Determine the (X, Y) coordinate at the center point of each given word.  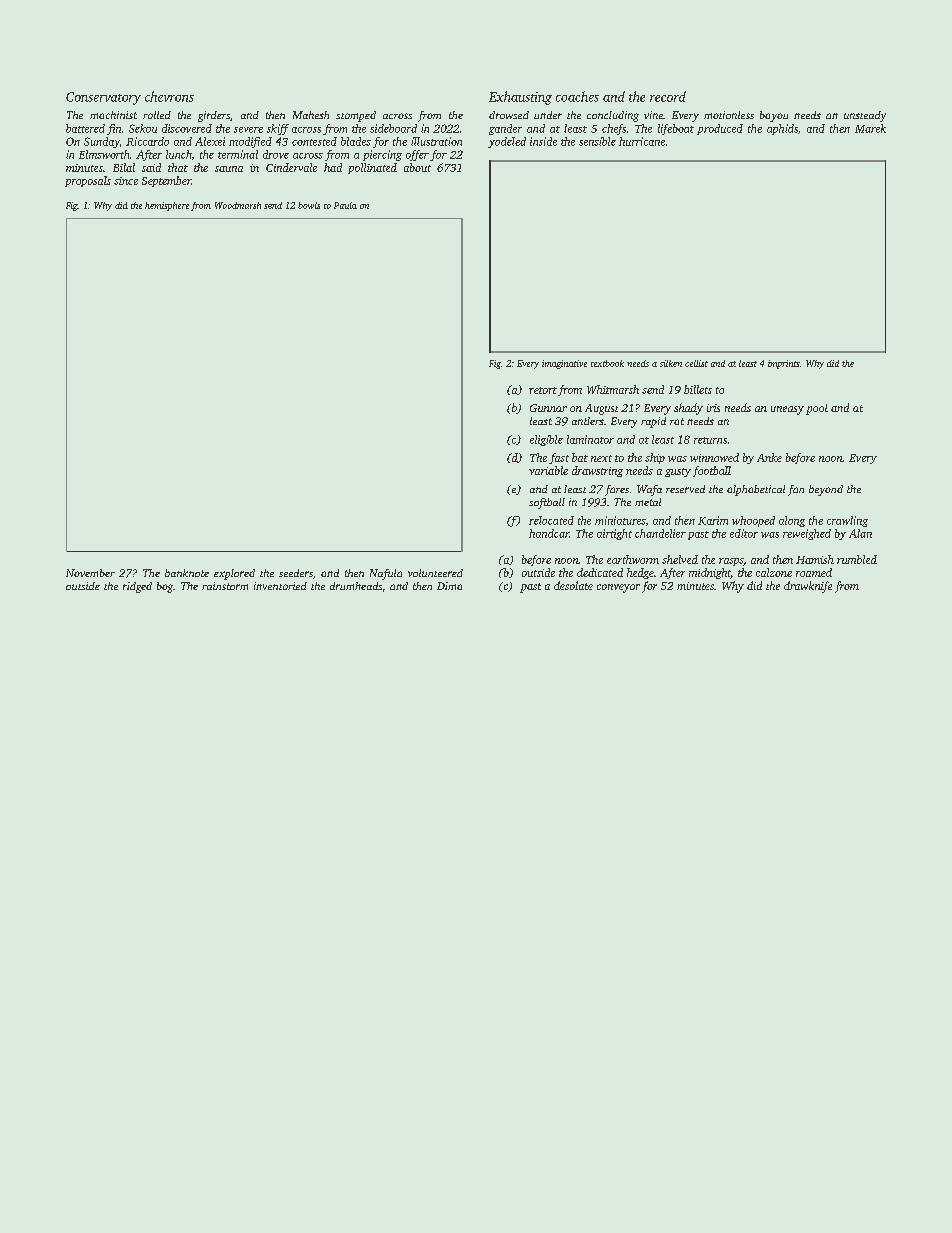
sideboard (393, 128)
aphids (782, 129)
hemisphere (167, 206)
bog (165, 587)
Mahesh (311, 115)
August (601, 409)
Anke (769, 457)
